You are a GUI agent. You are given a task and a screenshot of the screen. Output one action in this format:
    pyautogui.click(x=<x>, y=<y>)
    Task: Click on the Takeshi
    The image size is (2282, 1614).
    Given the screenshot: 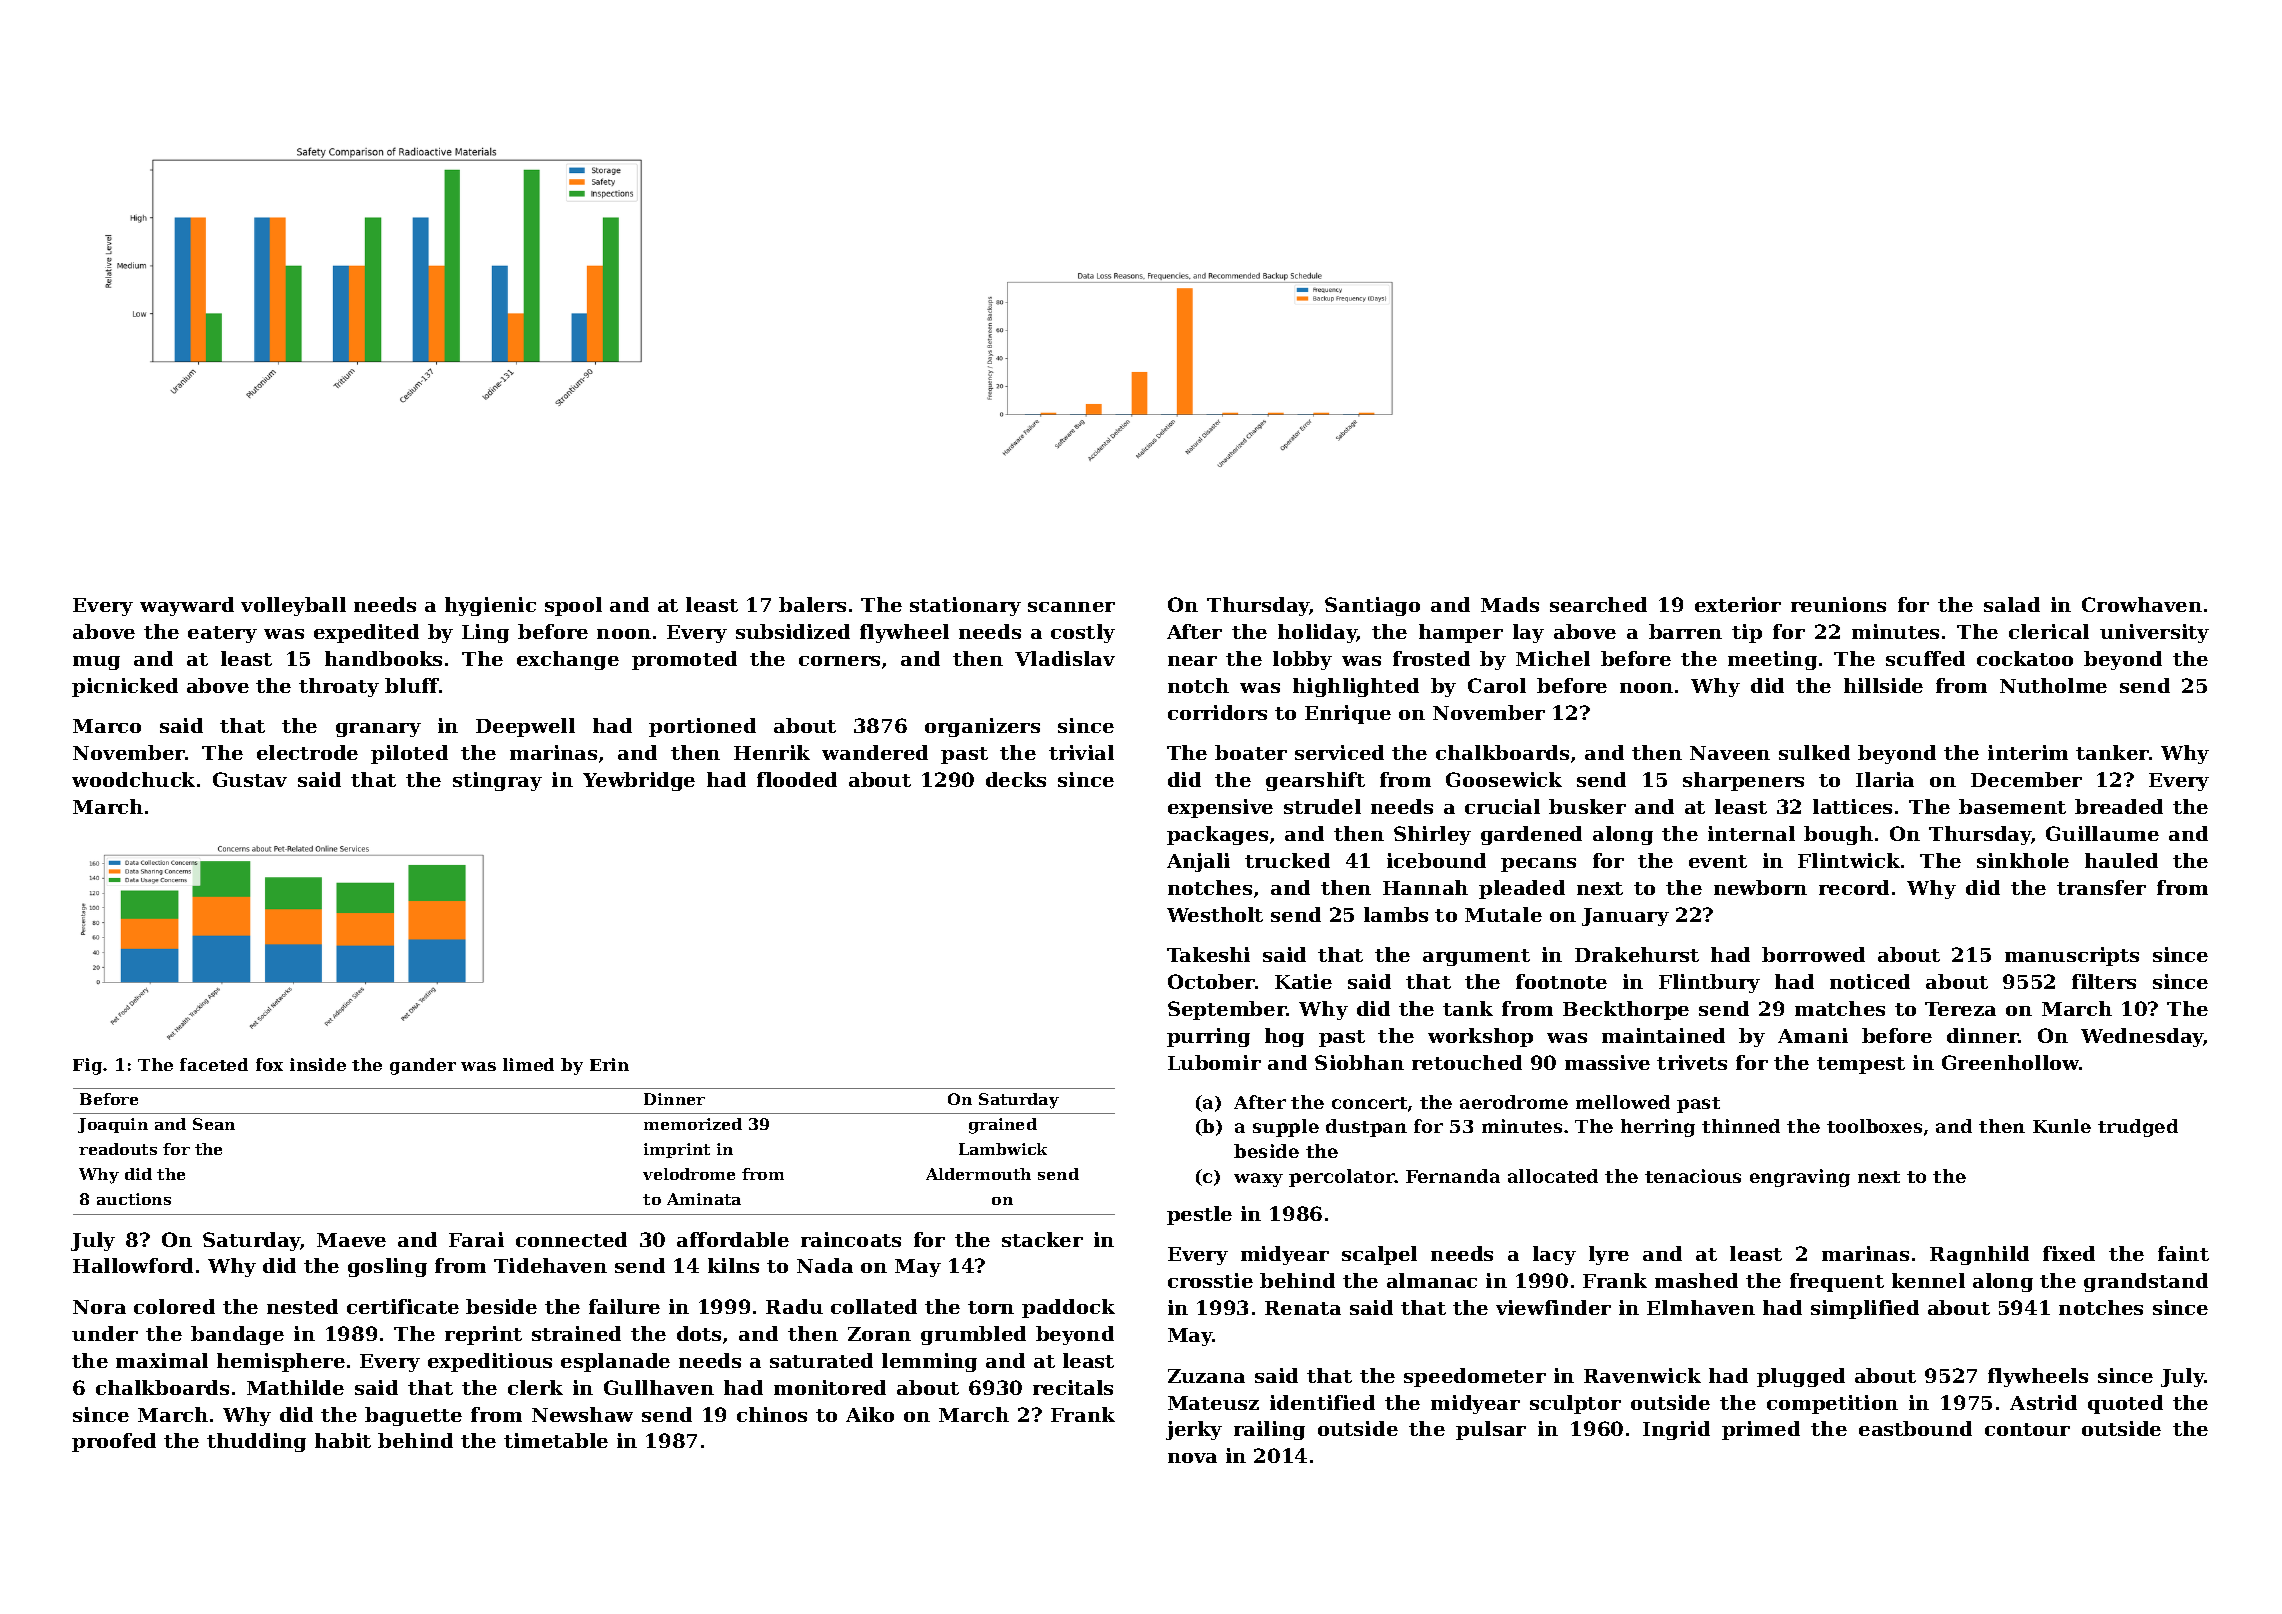 What is the action you would take?
    pyautogui.click(x=1208, y=954)
